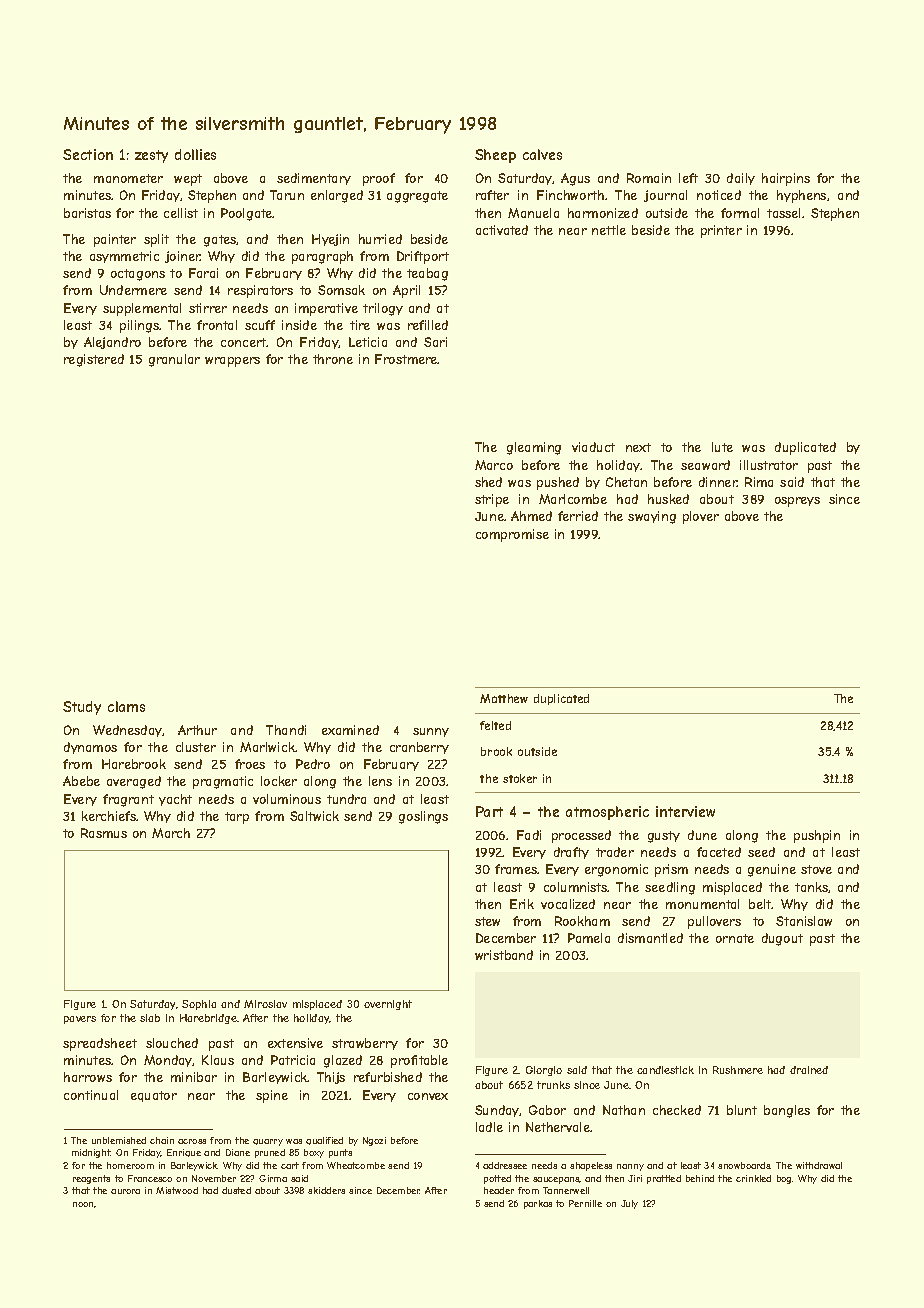  Describe the element at coordinates (504, 698) in the screenshot. I see `Matthew` at that location.
